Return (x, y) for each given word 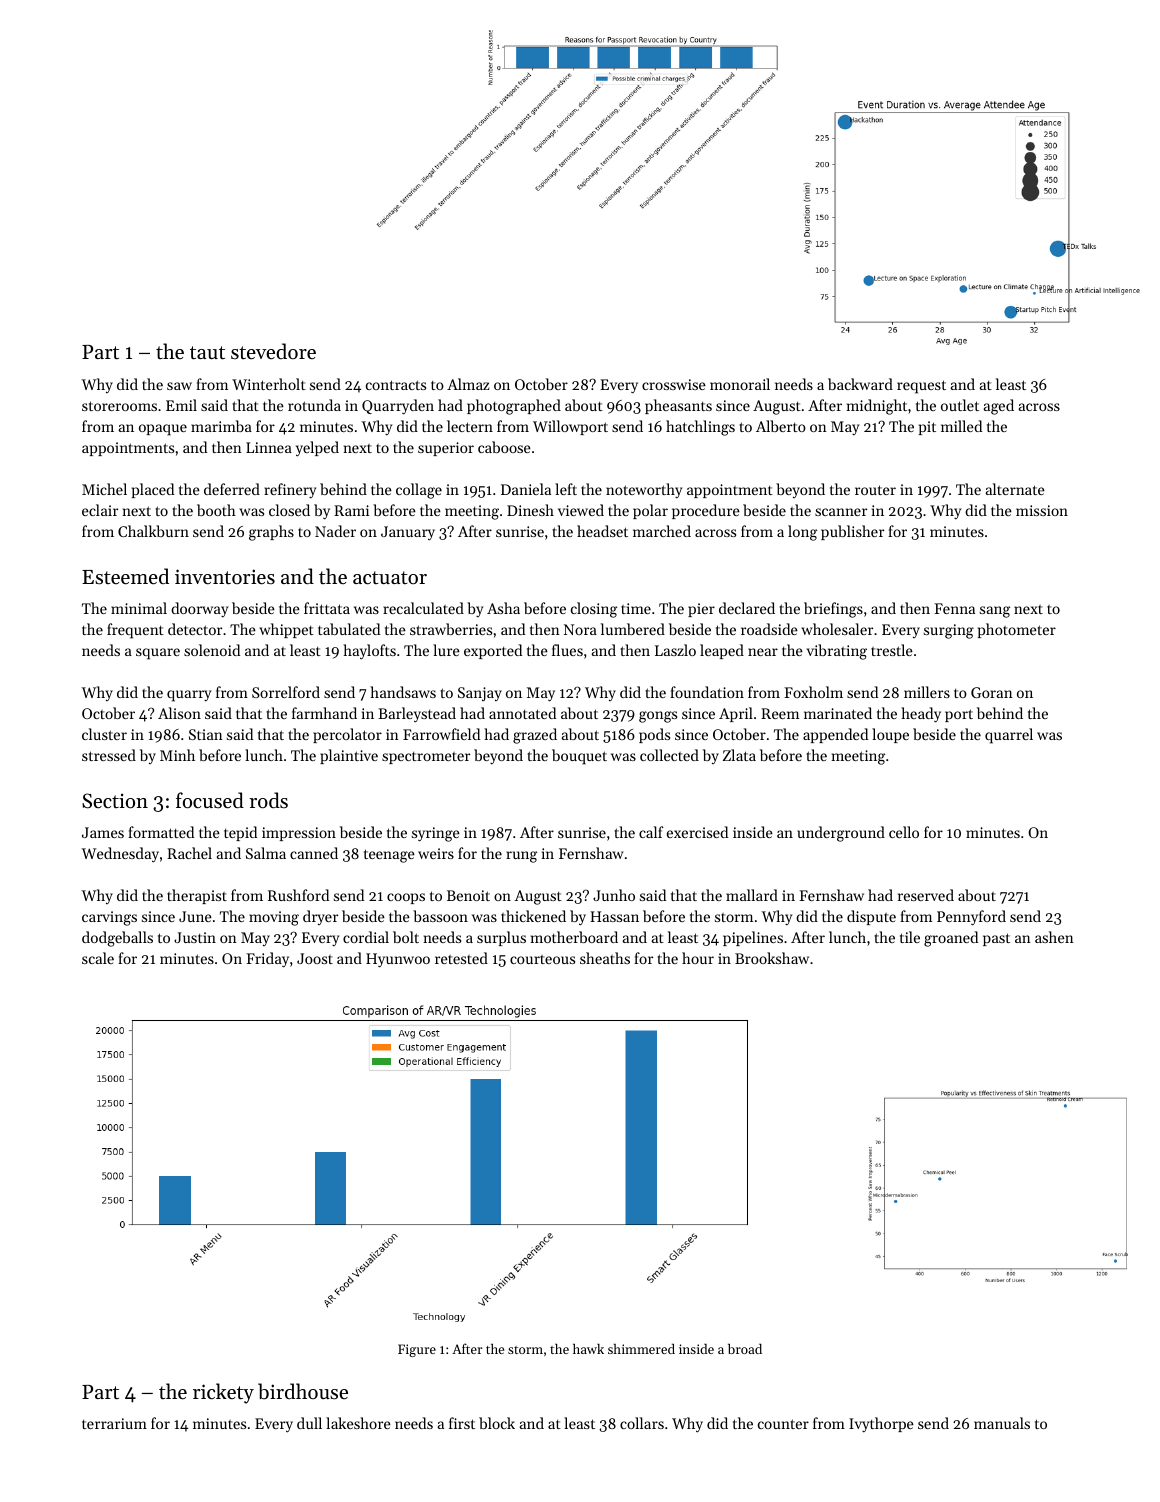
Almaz (468, 384)
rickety (223, 1393)
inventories (225, 577)
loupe (890, 735)
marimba (221, 426)
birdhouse (303, 1391)
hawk (588, 1348)
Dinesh (530, 510)
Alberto (781, 426)
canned (314, 853)
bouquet (579, 757)
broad (745, 1348)
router (875, 490)
